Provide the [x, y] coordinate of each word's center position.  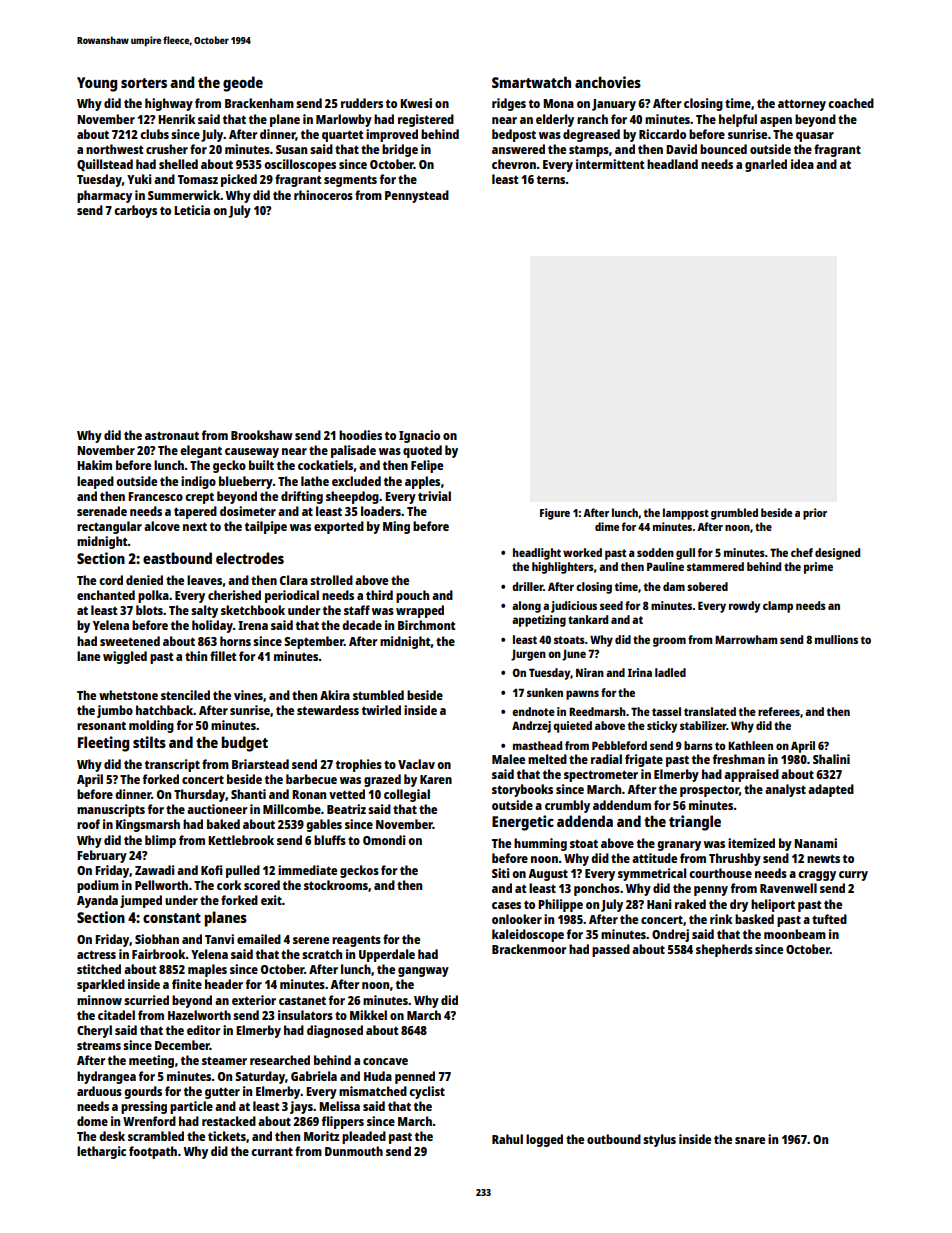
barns [698, 745]
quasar [815, 137]
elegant [201, 451]
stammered [715, 566]
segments [350, 181]
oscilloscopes [300, 165]
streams [99, 1045]
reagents [356, 941]
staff [357, 610]
